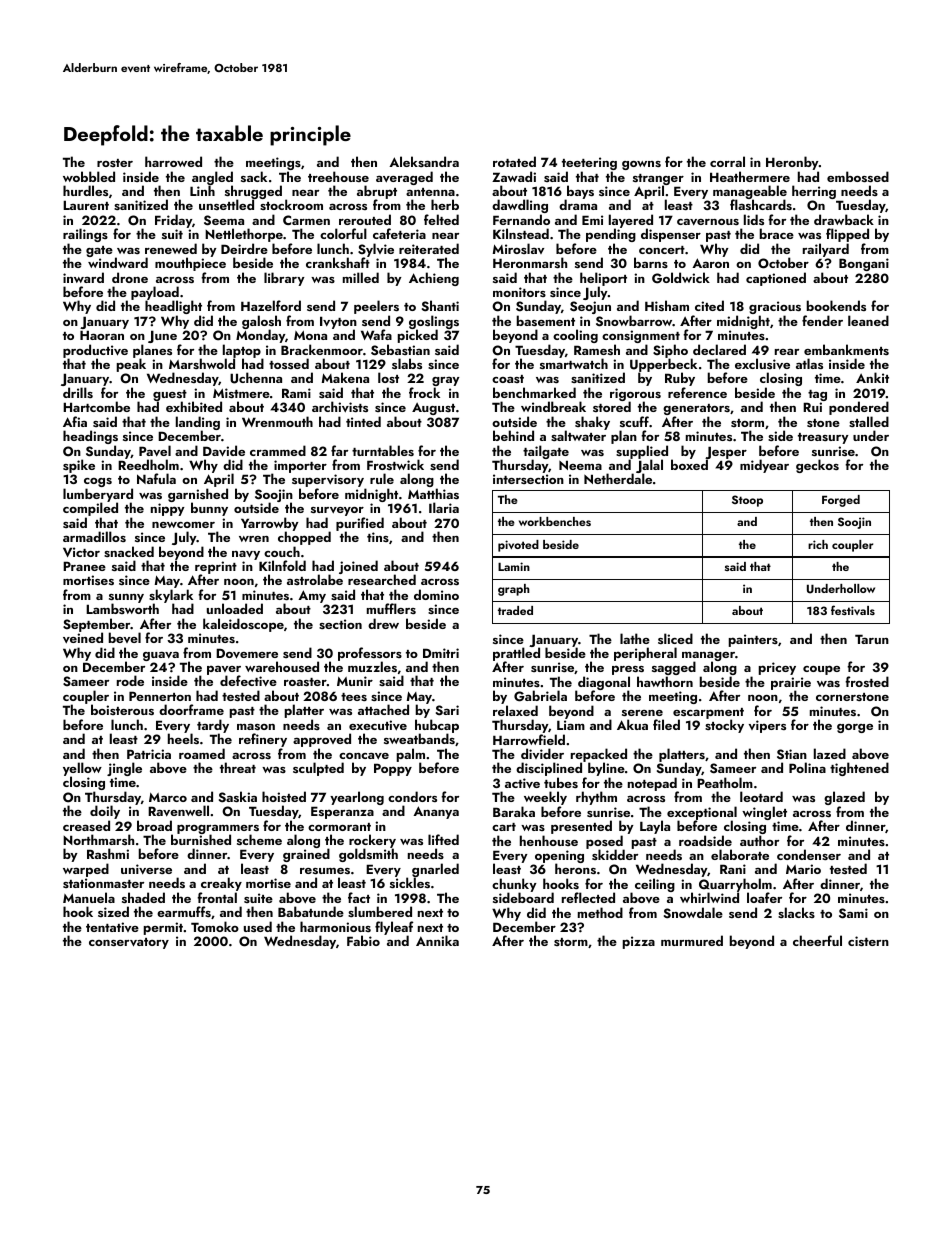 The width and height of the screenshot is (952, 1233). Describe the element at coordinates (254, 176) in the screenshot. I see `sack` at that location.
